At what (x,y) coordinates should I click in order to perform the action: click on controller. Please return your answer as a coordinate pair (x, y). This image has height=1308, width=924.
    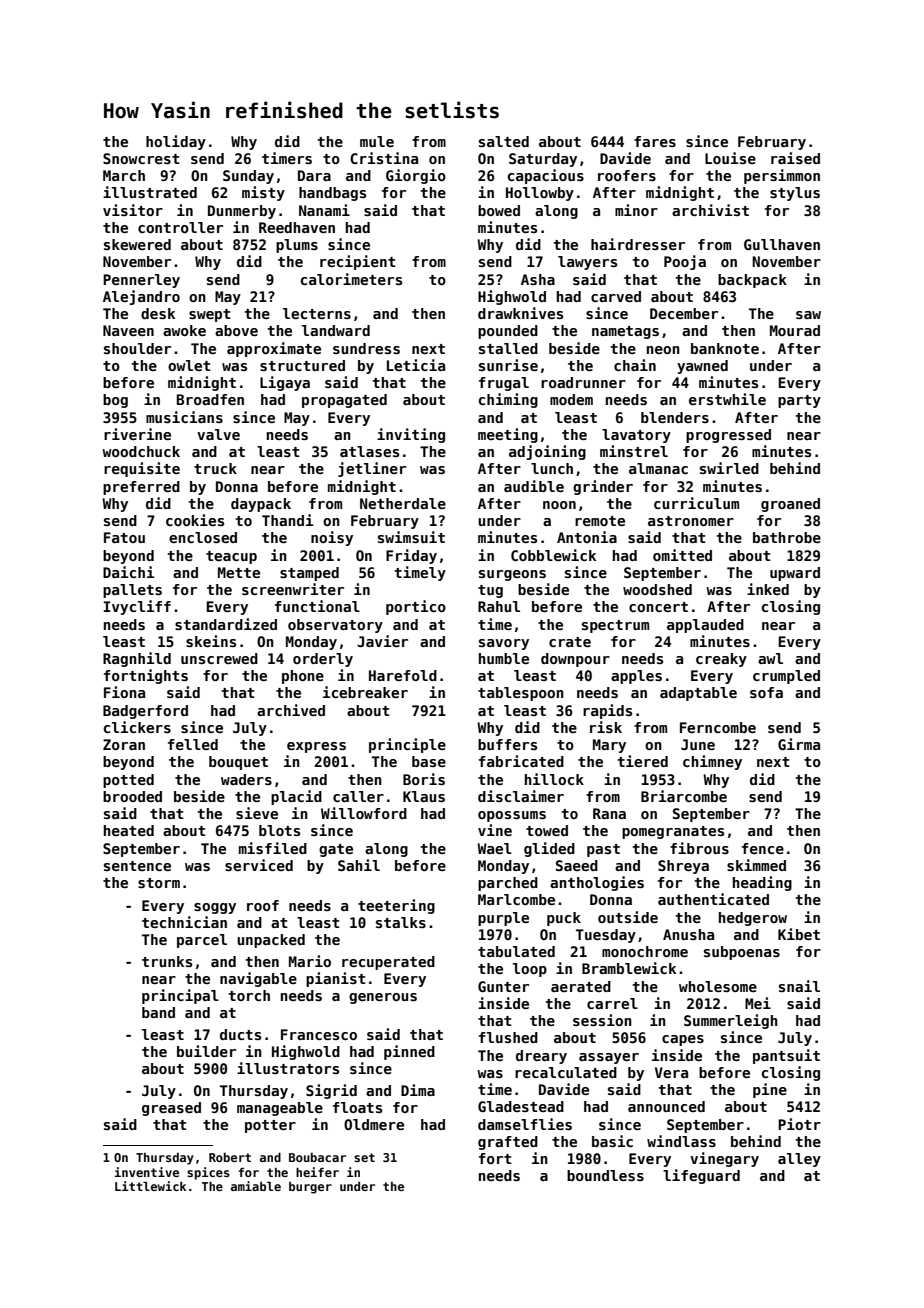
    Looking at the image, I should click on (180, 227).
